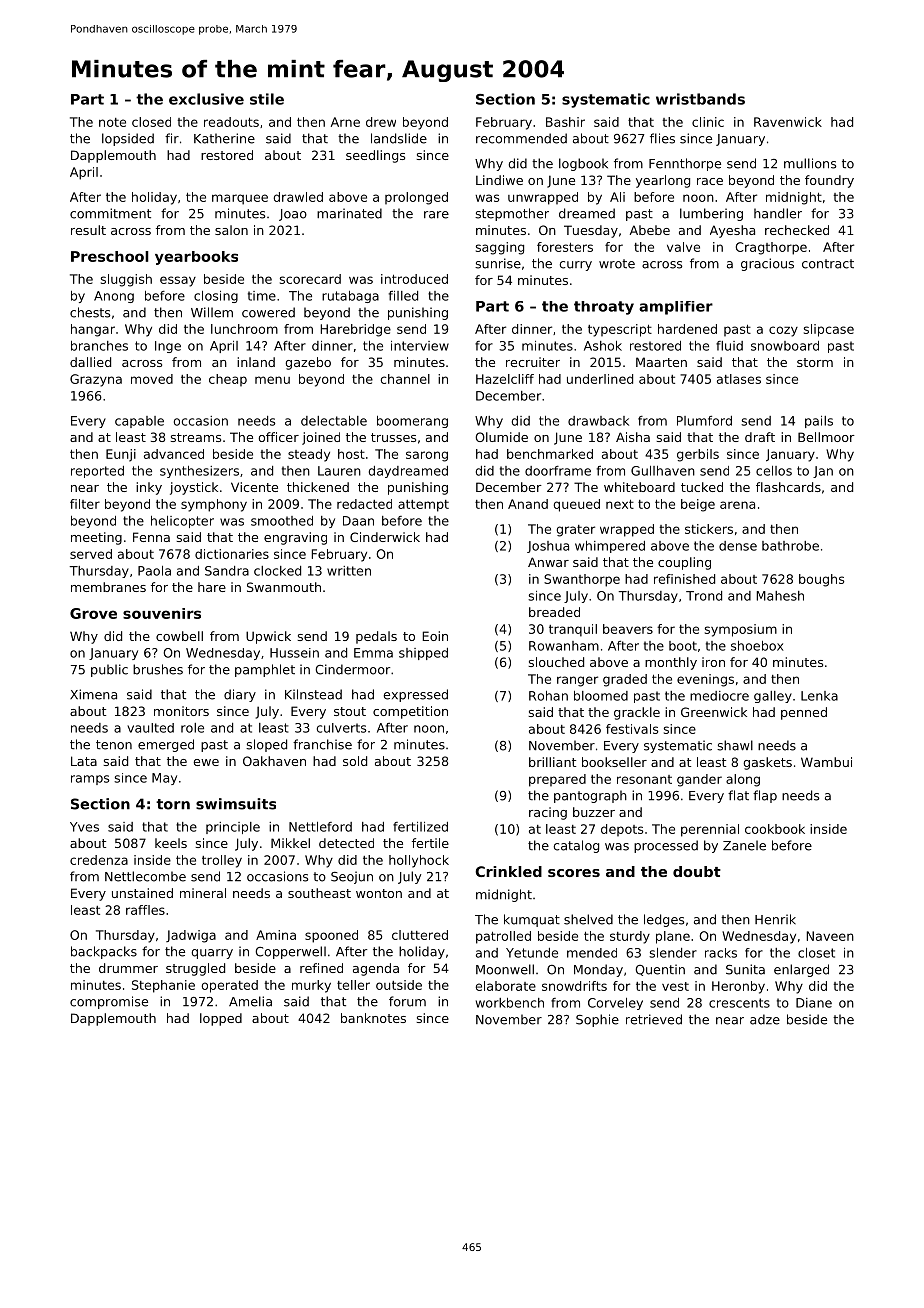 The height and width of the document is (1308, 924). Describe the element at coordinates (182, 522) in the document. I see `helicopter` at that location.
